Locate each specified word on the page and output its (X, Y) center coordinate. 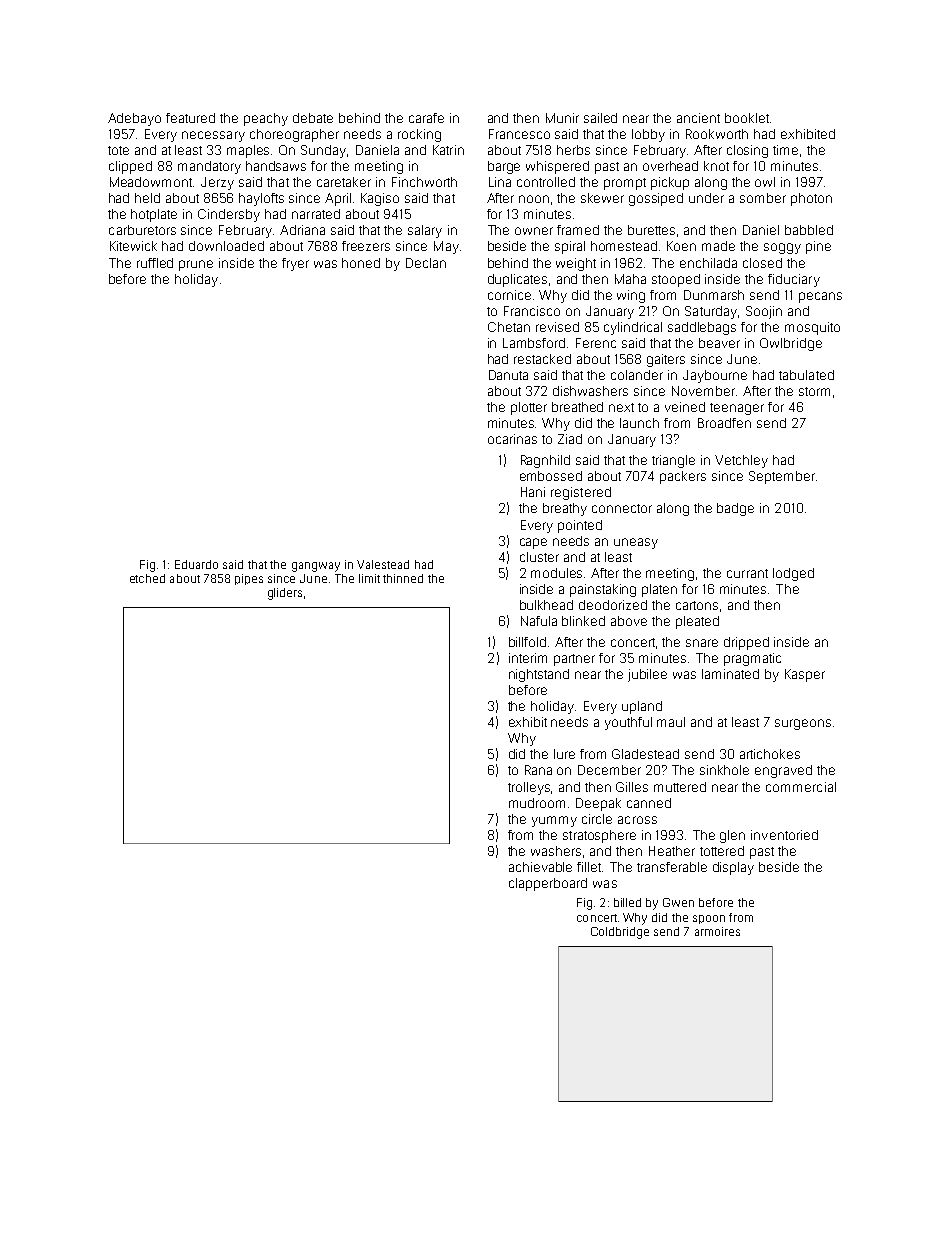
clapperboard (548, 884)
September (782, 477)
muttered (680, 787)
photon (811, 199)
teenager (737, 409)
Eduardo (196, 564)
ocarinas (512, 439)
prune (196, 265)
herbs (573, 150)
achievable (540, 867)
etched (147, 578)
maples (248, 151)
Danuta (508, 375)
